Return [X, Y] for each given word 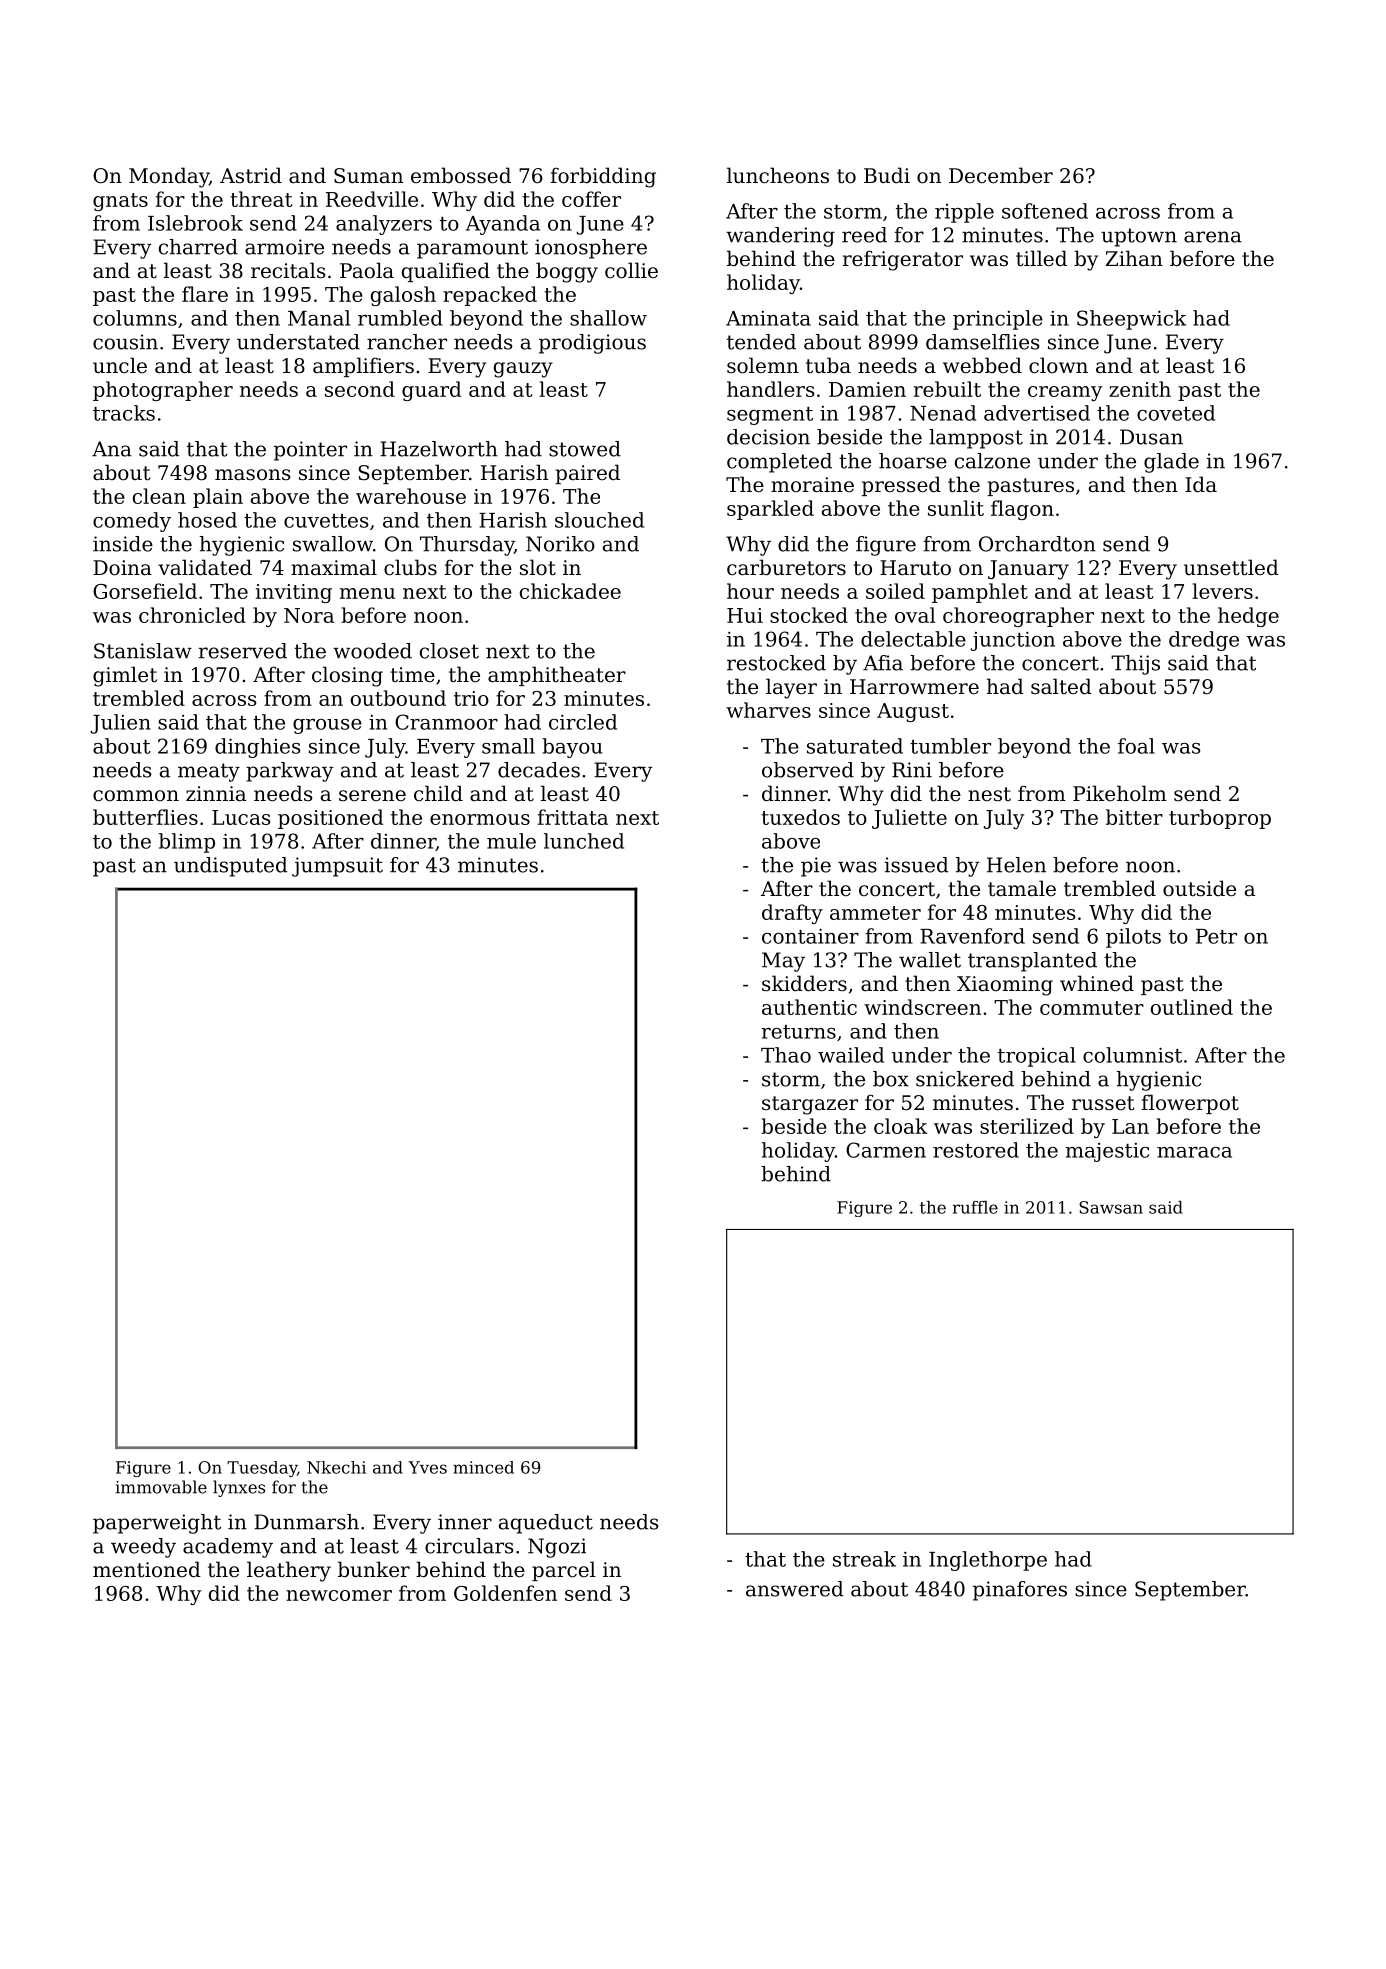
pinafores [1020, 1591]
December [1001, 175]
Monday [169, 177]
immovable [161, 1487]
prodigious [592, 344]
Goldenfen [505, 1593]
